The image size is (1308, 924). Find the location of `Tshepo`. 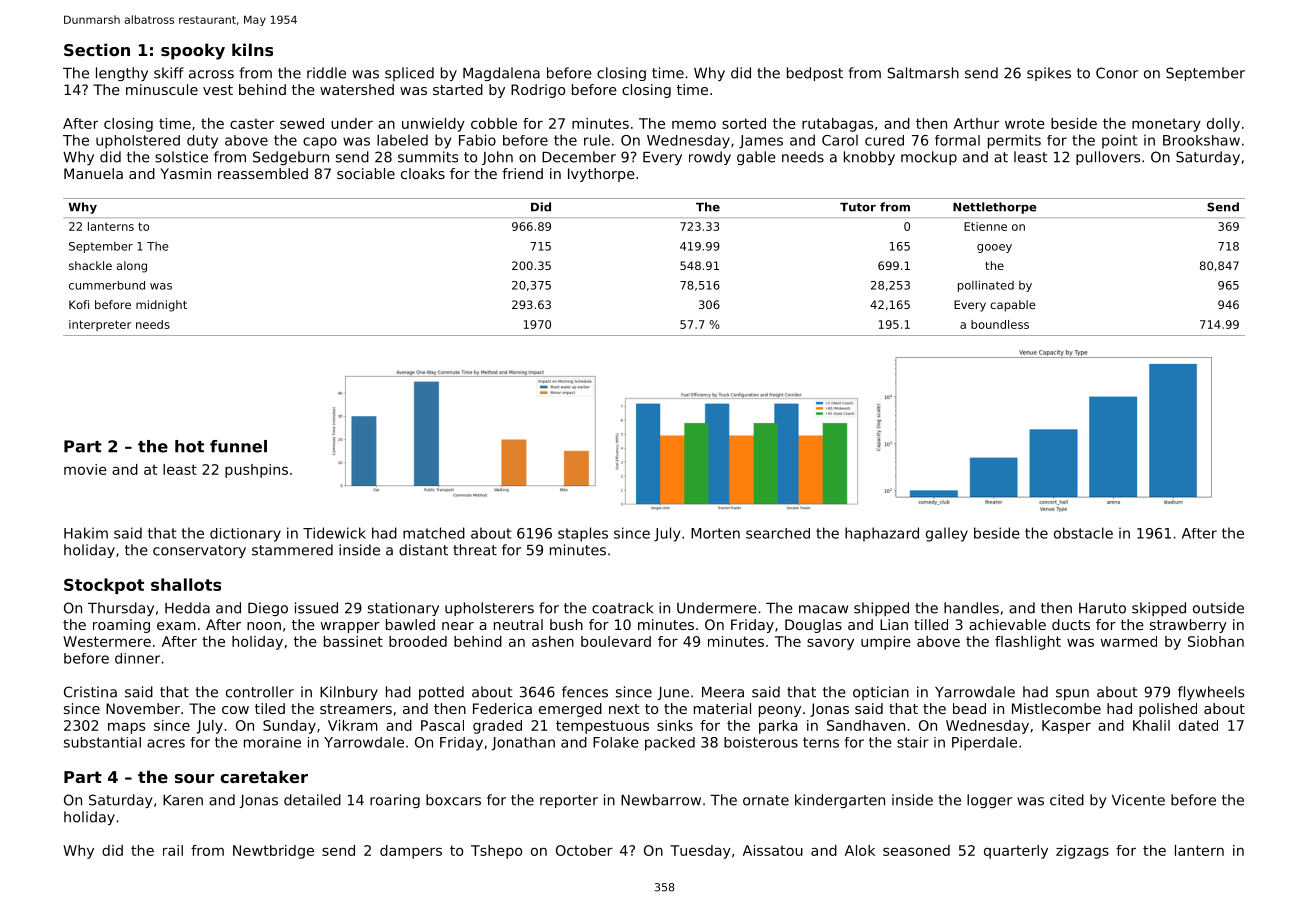

Tshepo is located at coordinates (496, 852).
